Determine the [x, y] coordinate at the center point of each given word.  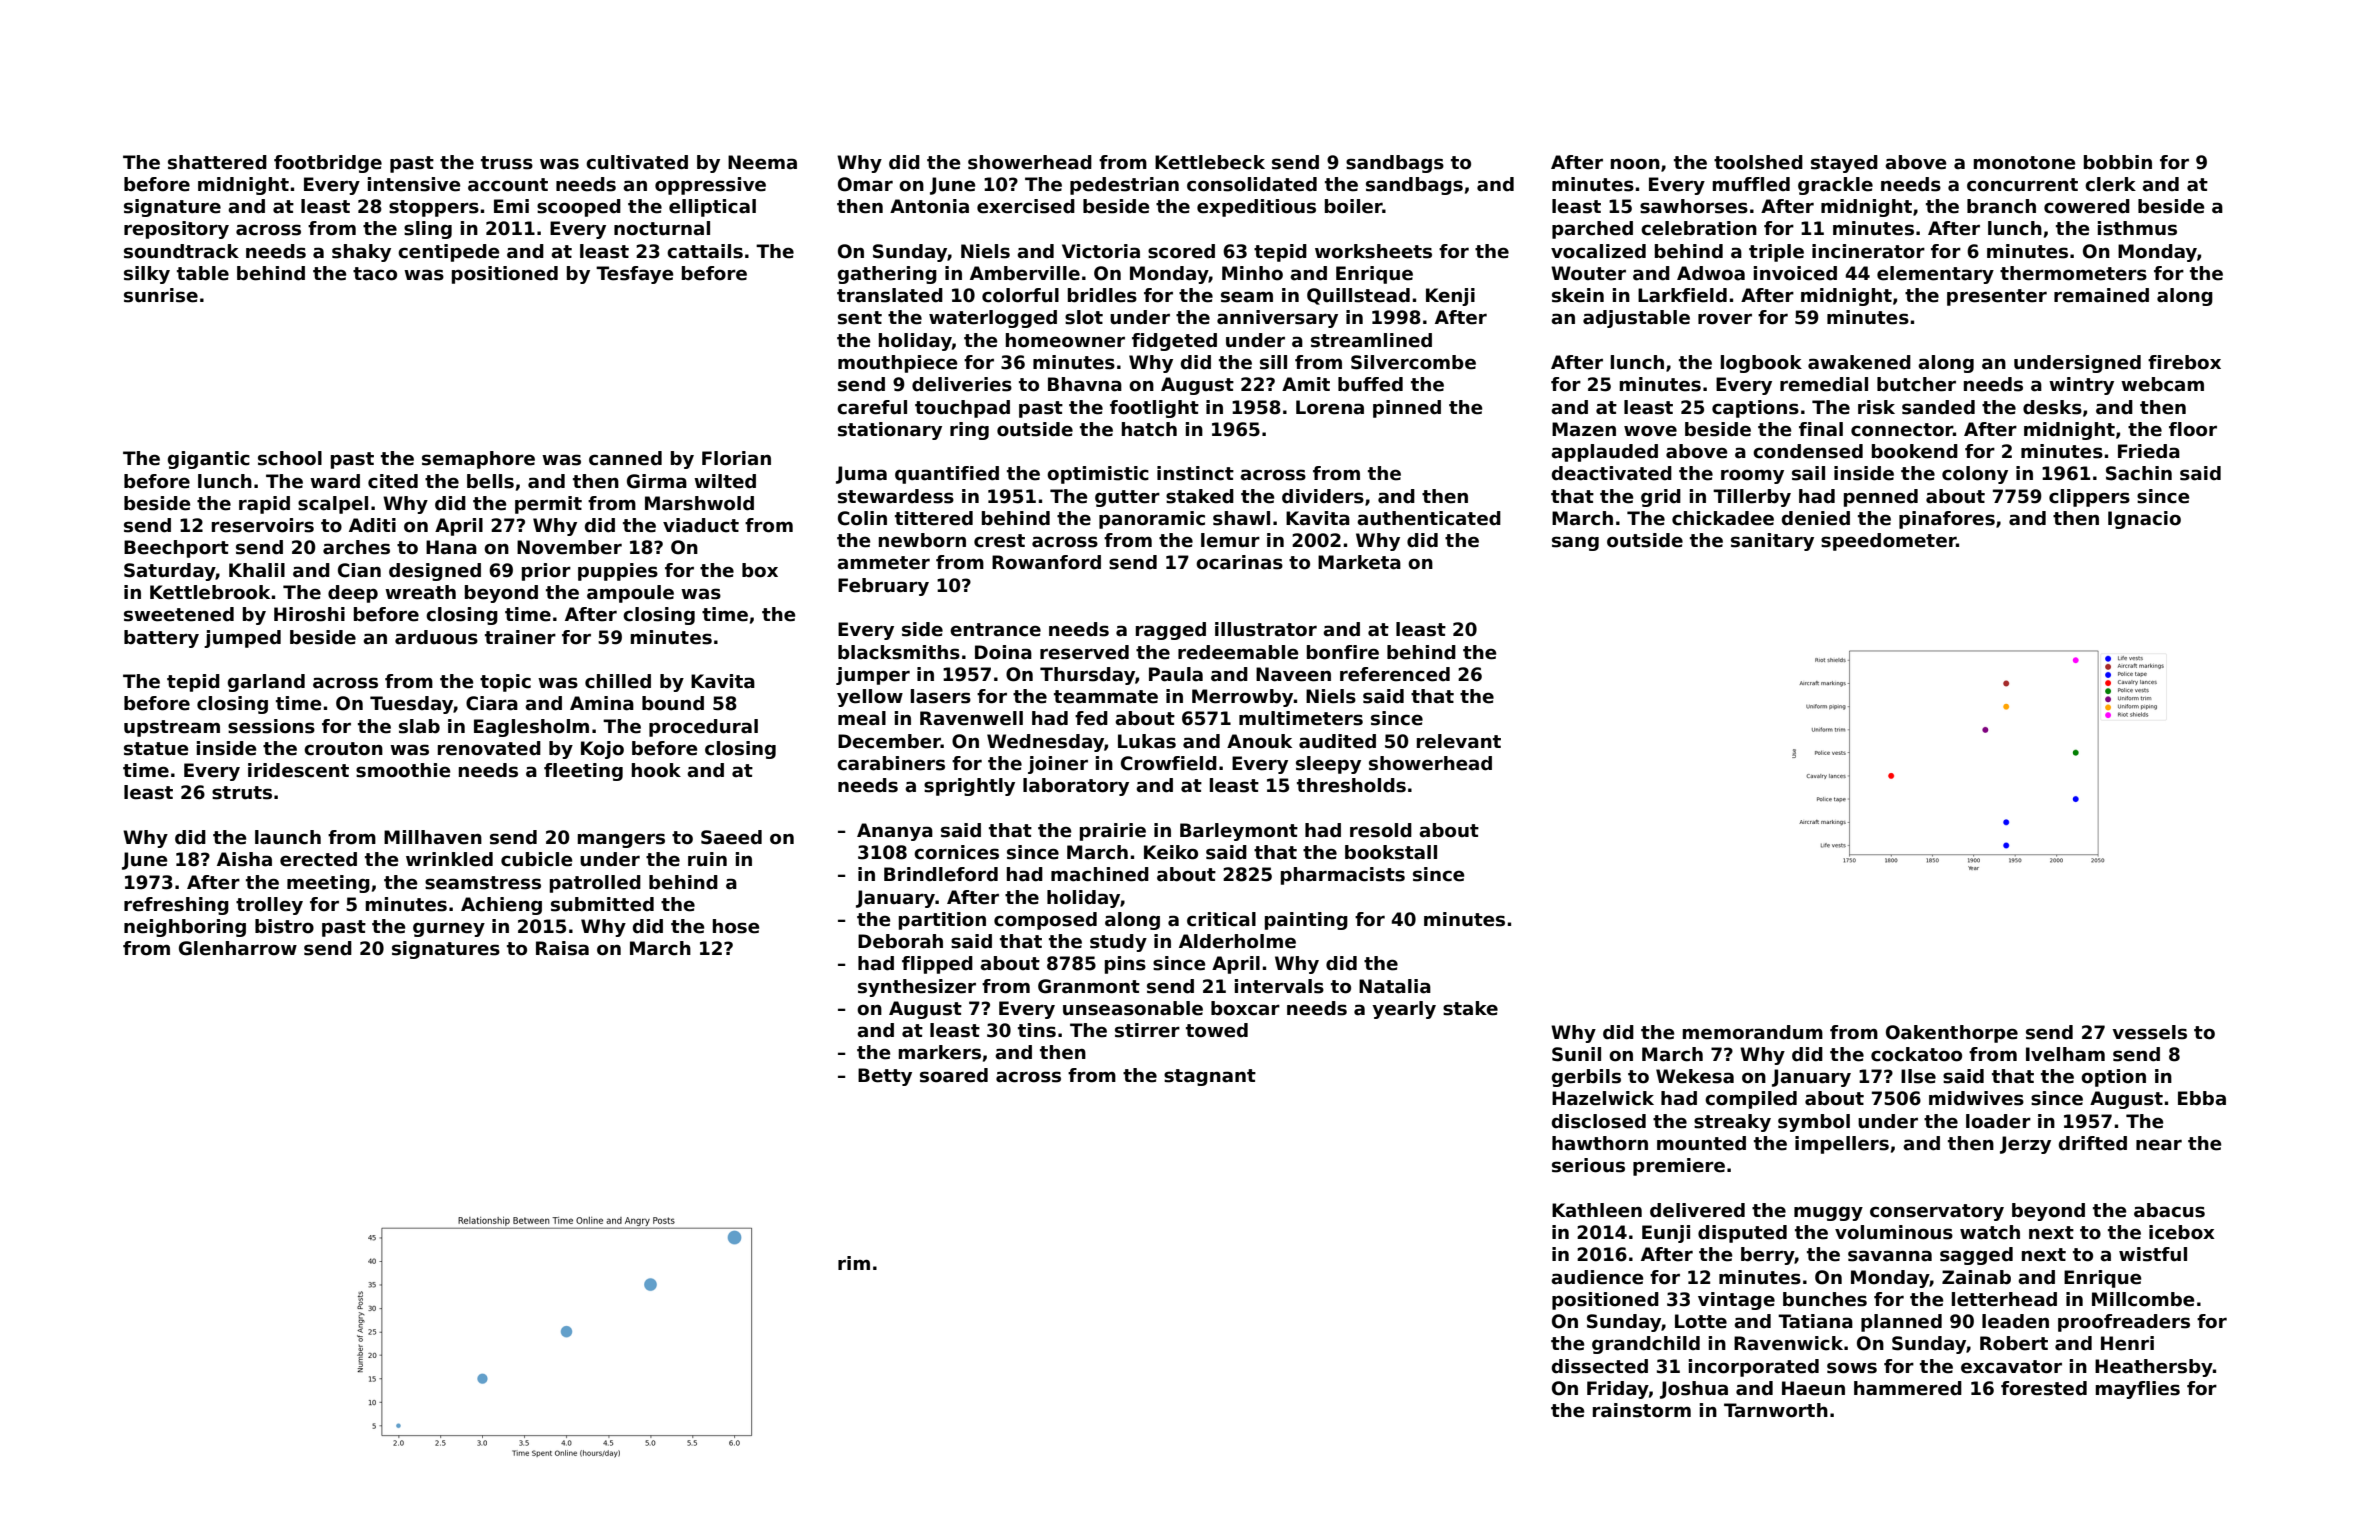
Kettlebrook [210, 592]
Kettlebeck [1210, 162]
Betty [885, 1077]
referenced [1395, 674]
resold [1381, 830]
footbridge [328, 164]
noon [1635, 164]
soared [954, 1075]
